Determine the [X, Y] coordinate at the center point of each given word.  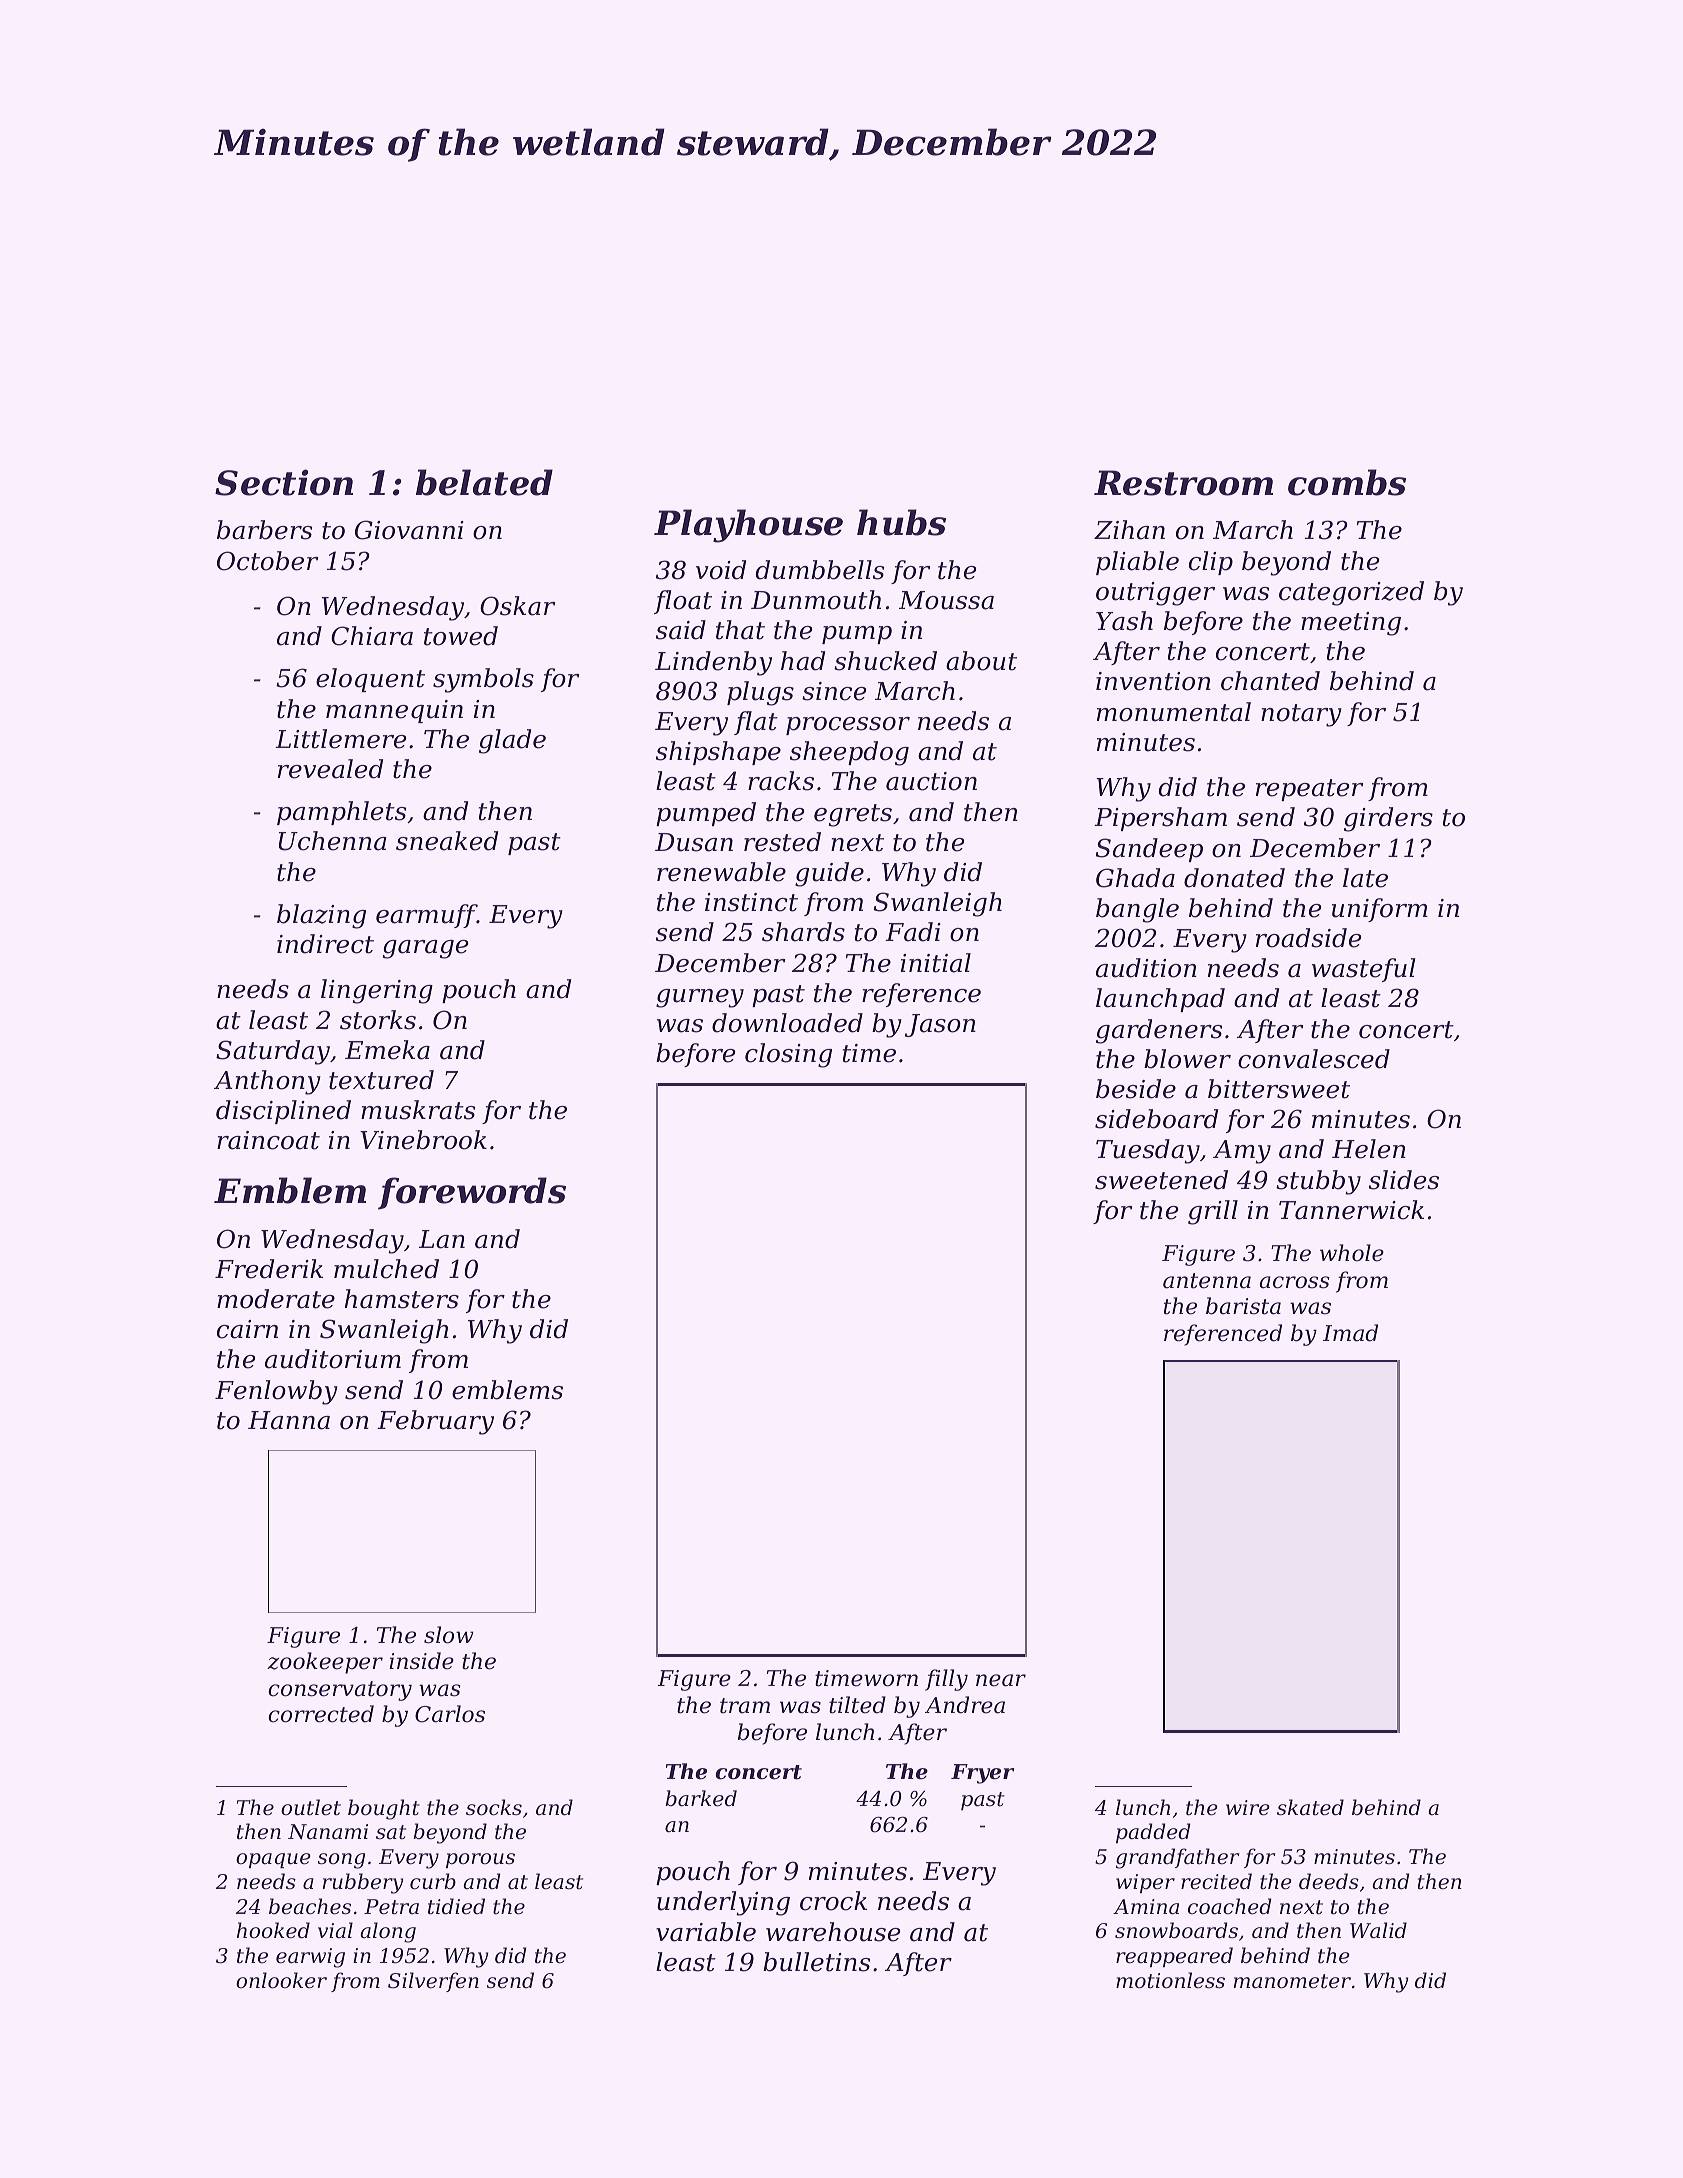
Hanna [289, 1420]
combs [1347, 482]
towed [461, 636]
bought [384, 1809]
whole [1352, 1253]
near [1001, 1680]
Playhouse [748, 526]
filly [946, 1680]
